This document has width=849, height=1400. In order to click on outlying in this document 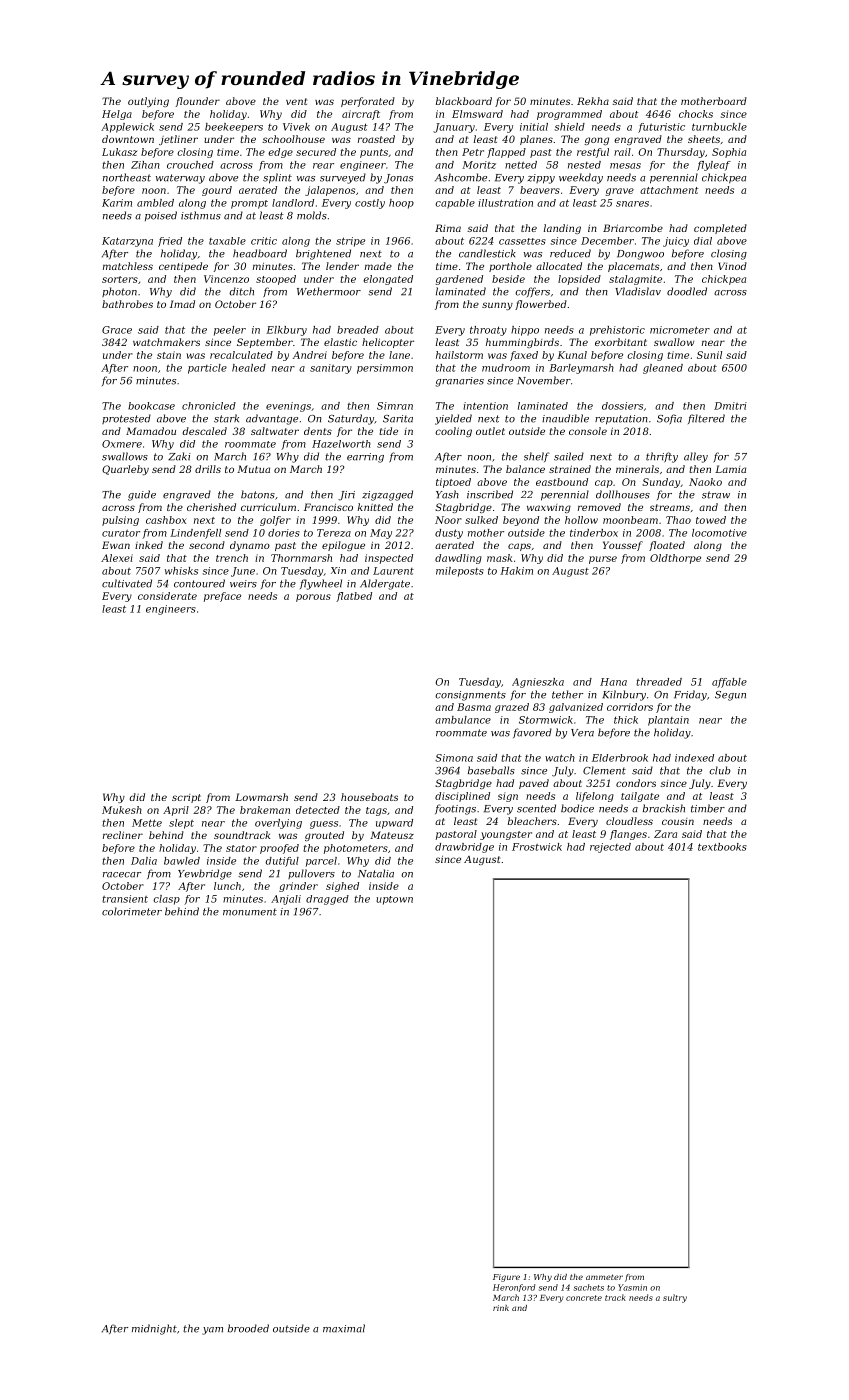, I will do `click(148, 102)`.
